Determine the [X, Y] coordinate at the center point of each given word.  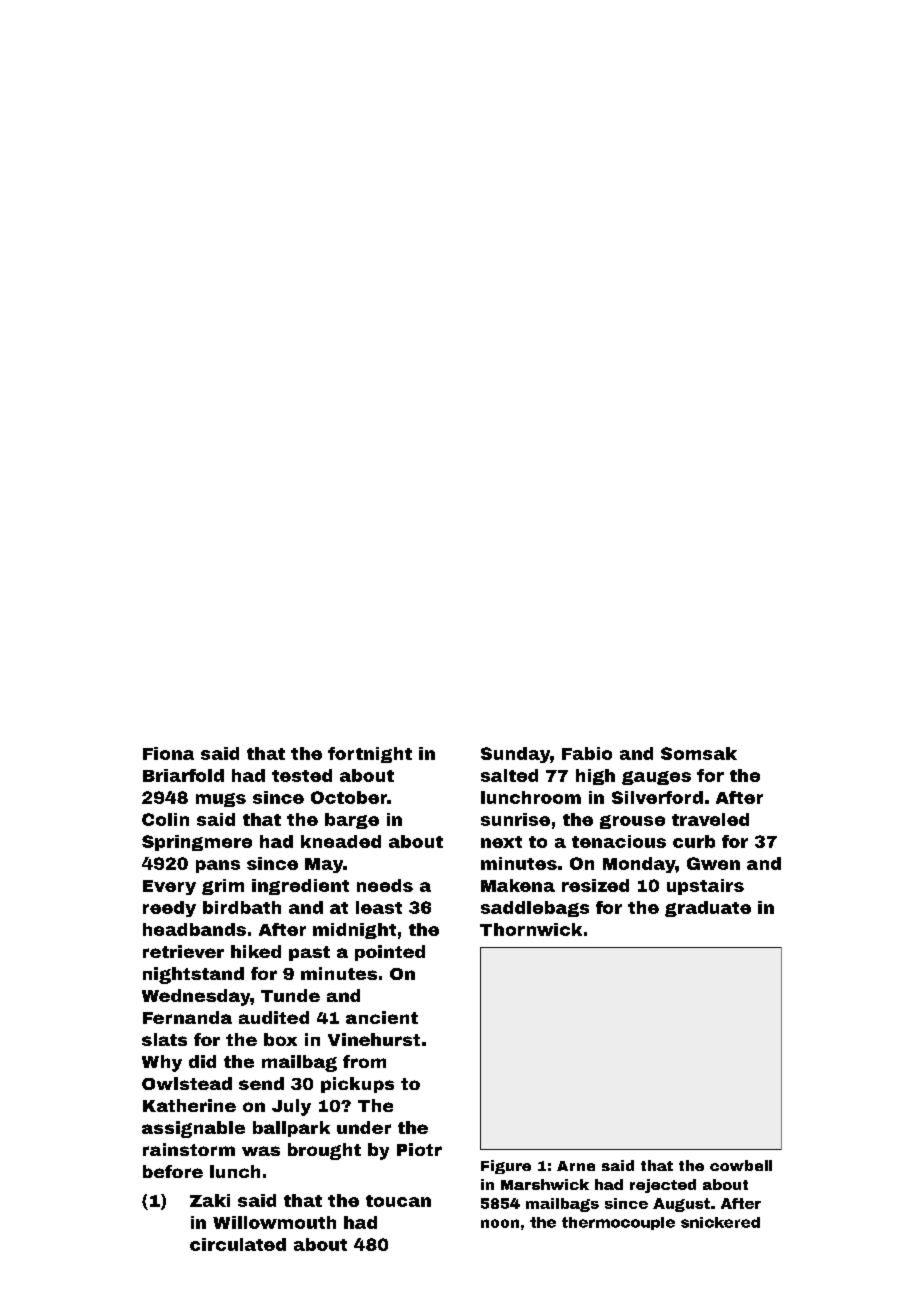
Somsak [699, 753]
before [173, 1171]
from [364, 1061]
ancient [382, 1017]
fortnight [370, 755]
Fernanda [187, 1017]
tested [302, 775]
